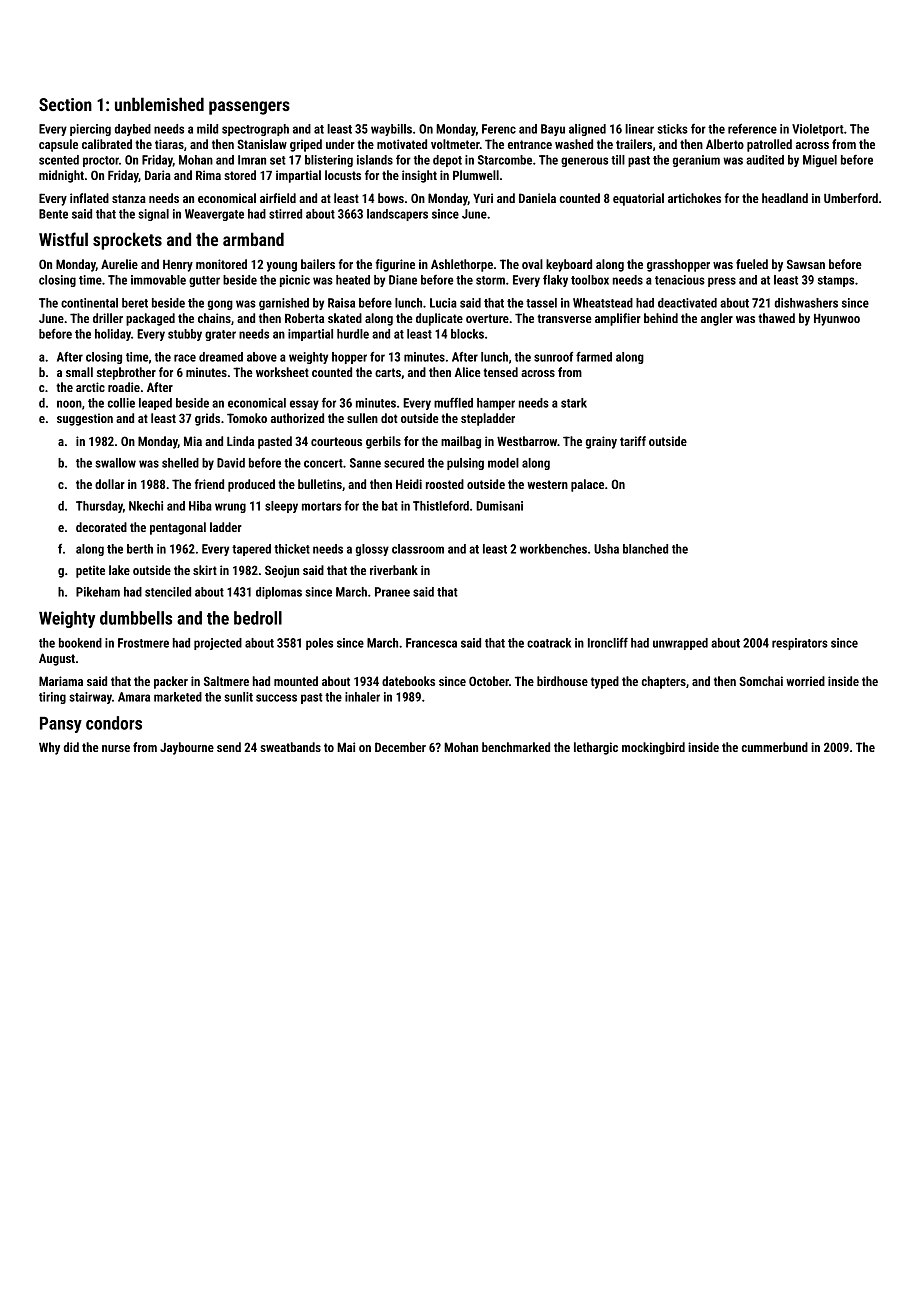 The width and height of the screenshot is (924, 1308). Describe the element at coordinates (403, 280) in the screenshot. I see `Diane` at that location.
